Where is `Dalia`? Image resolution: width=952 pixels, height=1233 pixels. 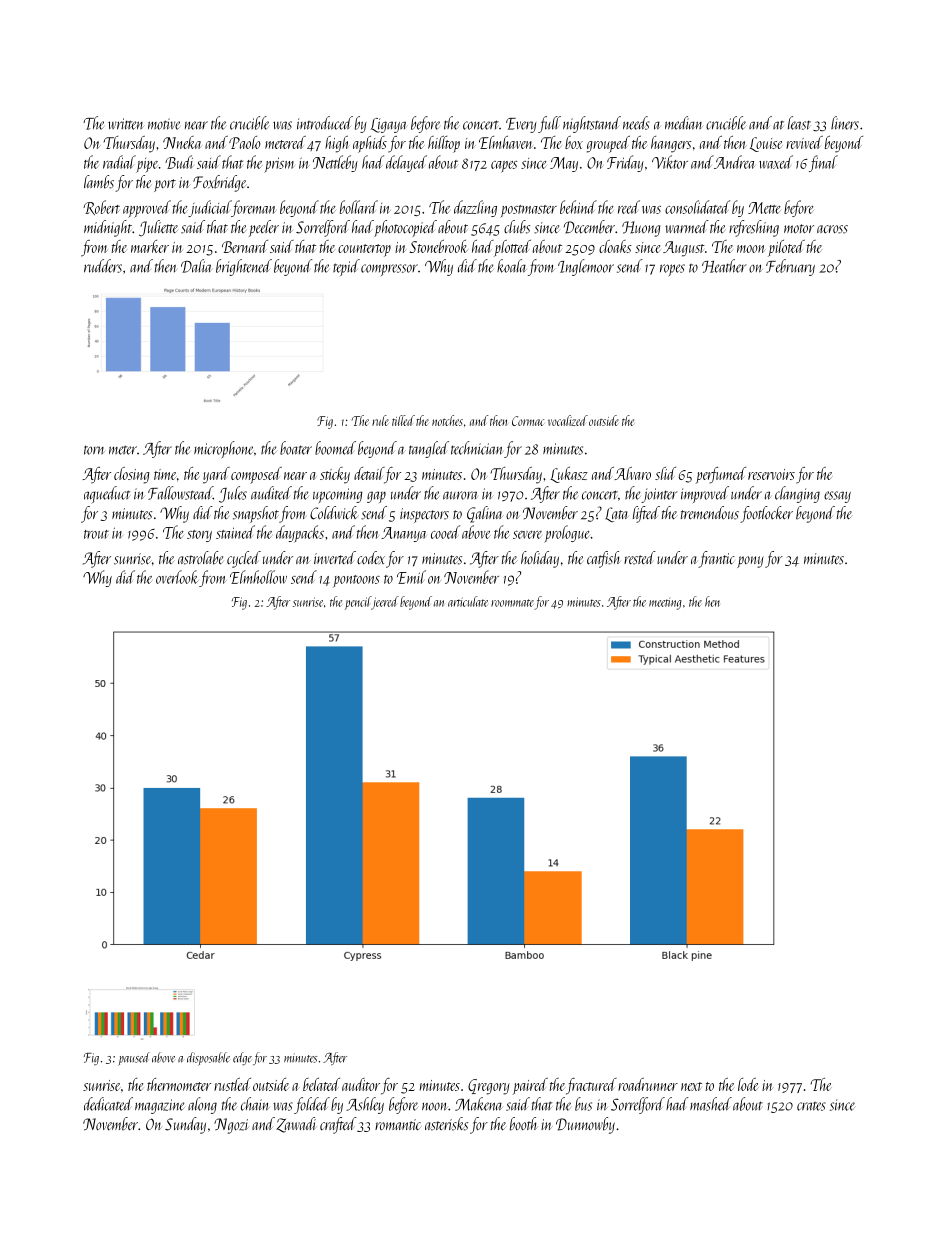
Dalia is located at coordinates (196, 266).
